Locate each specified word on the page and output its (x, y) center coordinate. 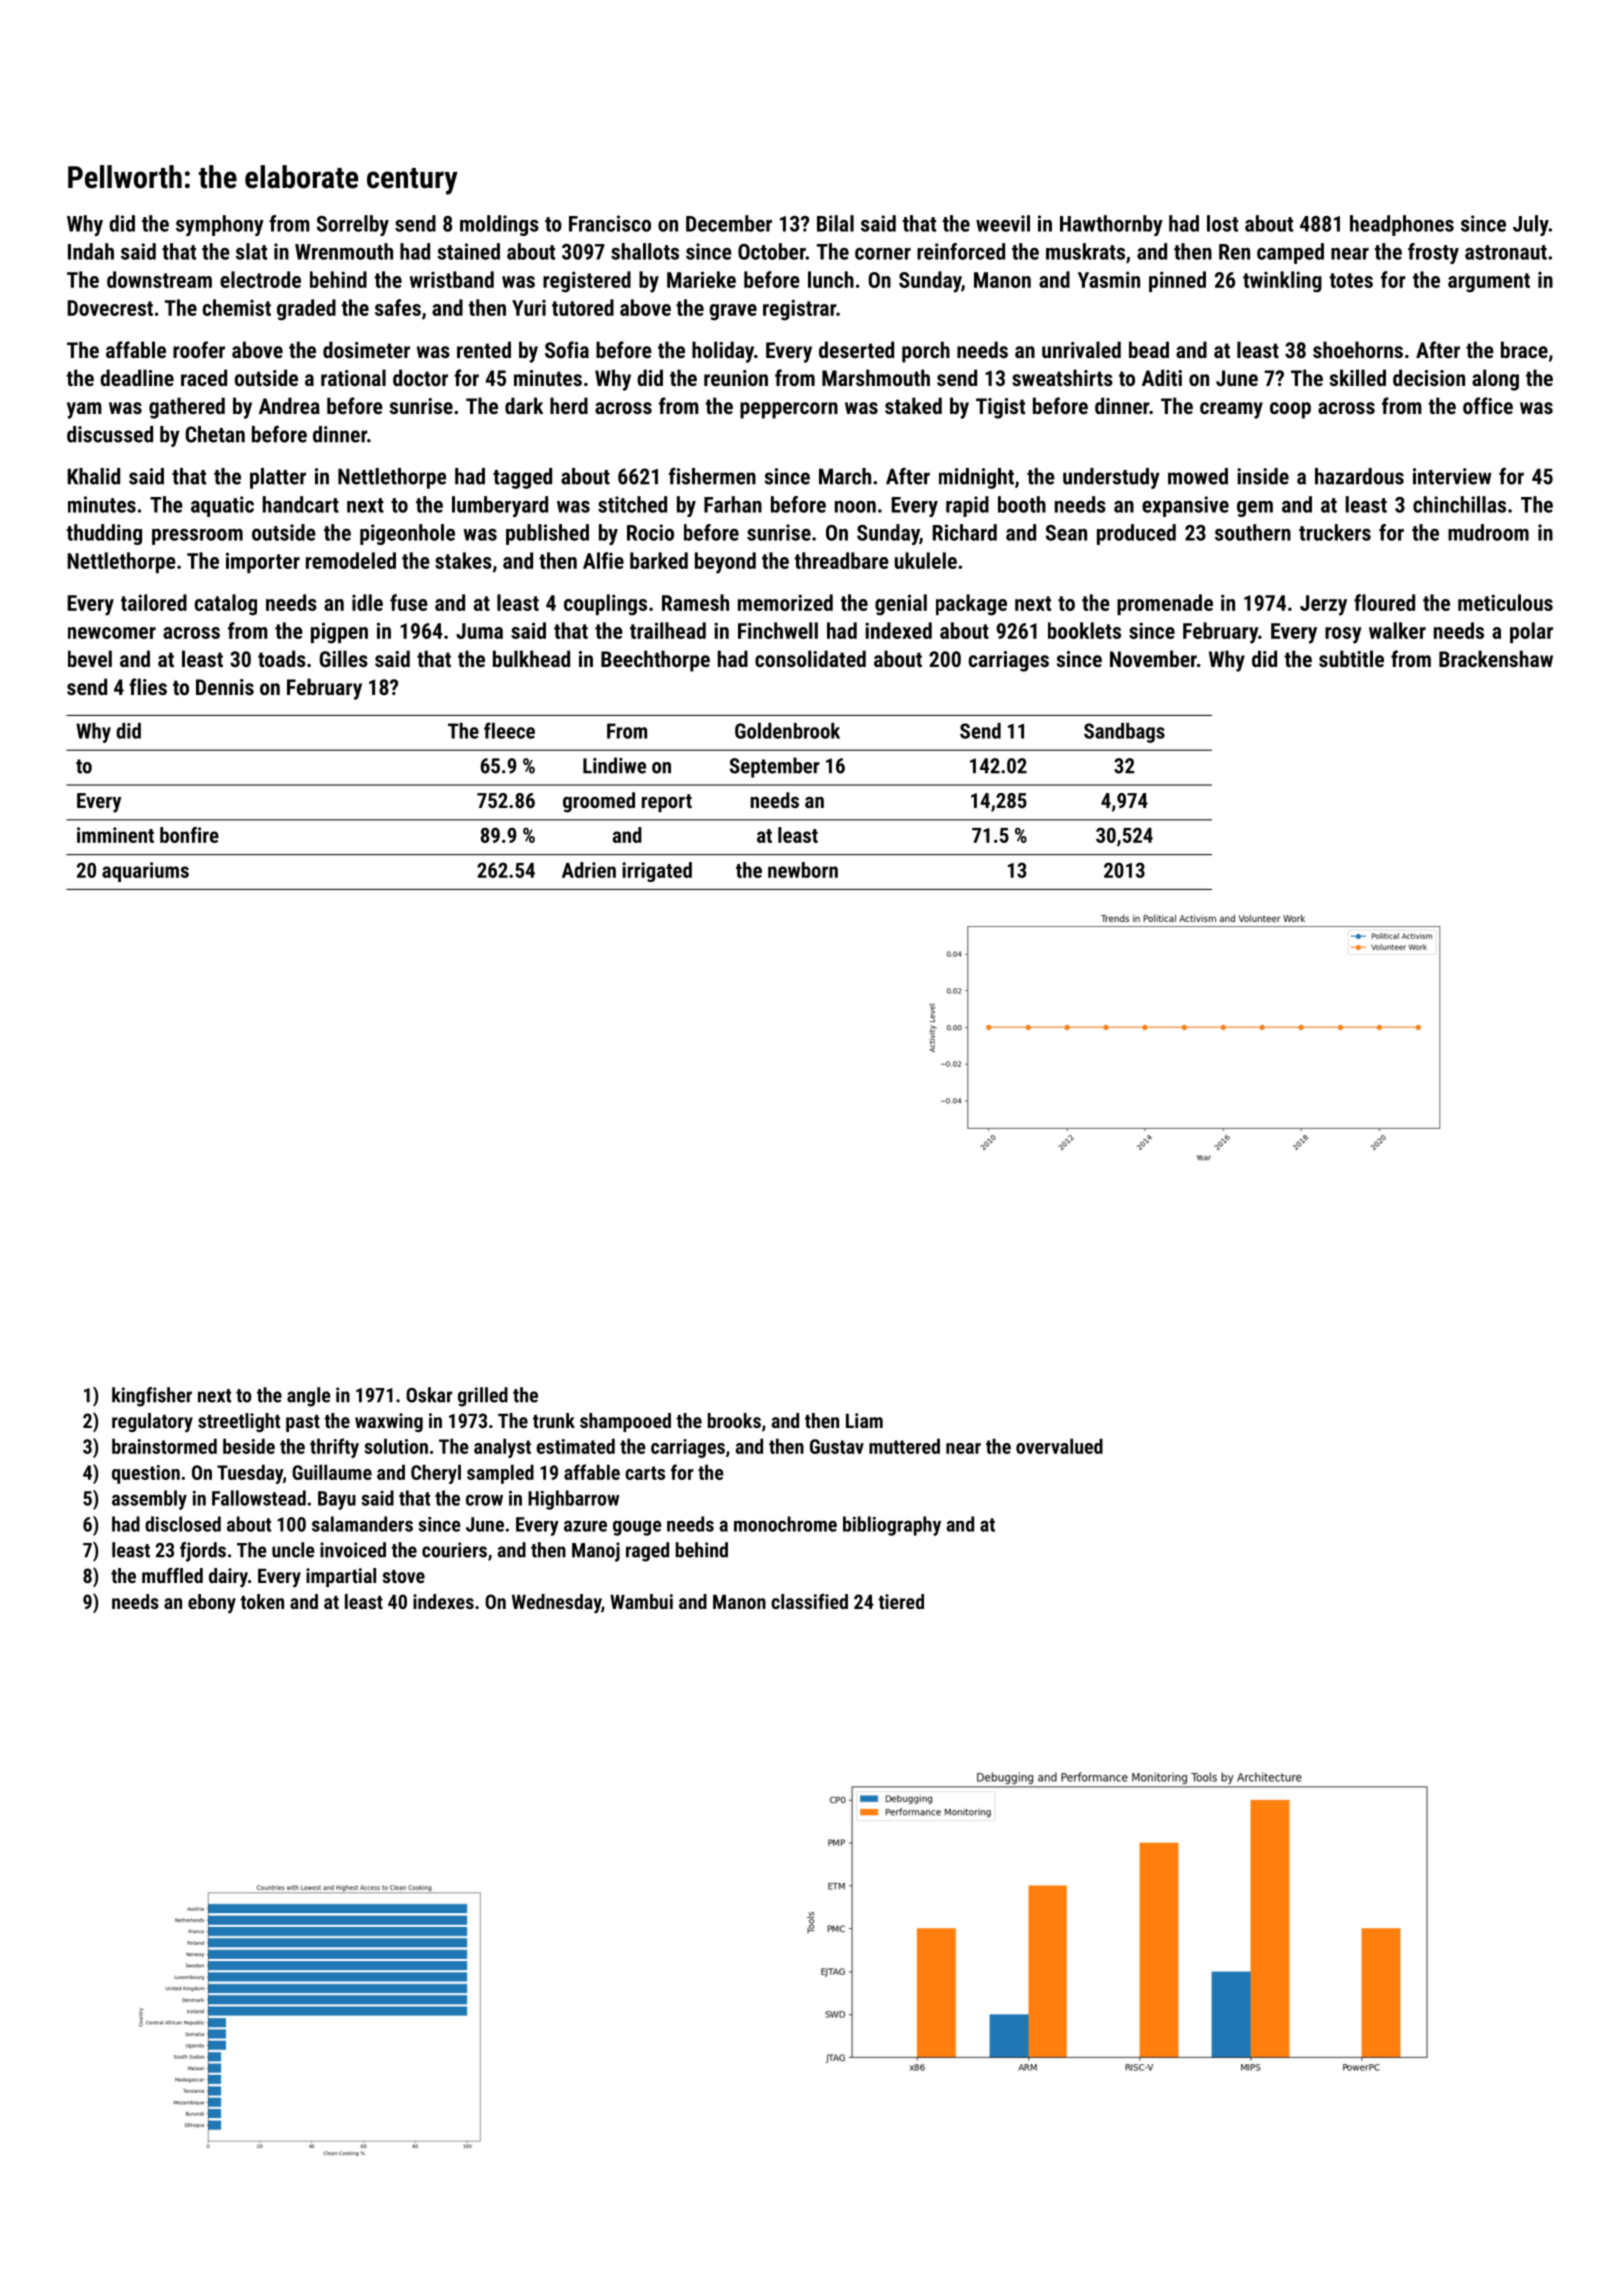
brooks (734, 1420)
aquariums (145, 872)
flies (148, 686)
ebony (212, 1604)
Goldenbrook (787, 731)
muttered (904, 1446)
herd (569, 405)
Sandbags (1124, 733)
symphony (220, 225)
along (1495, 380)
